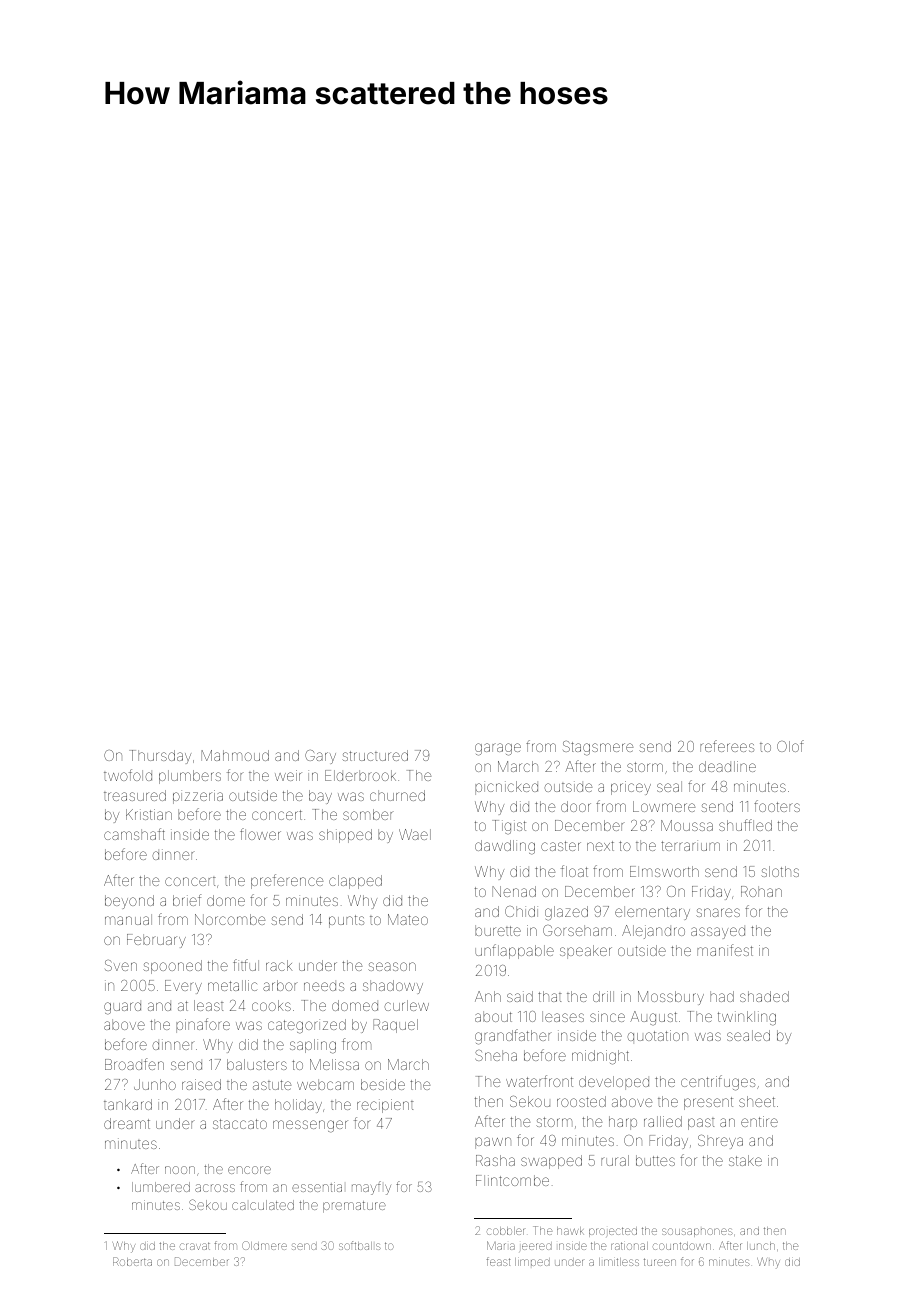  Describe the element at coordinates (195, 1246) in the image. I see `cravat` at that location.
